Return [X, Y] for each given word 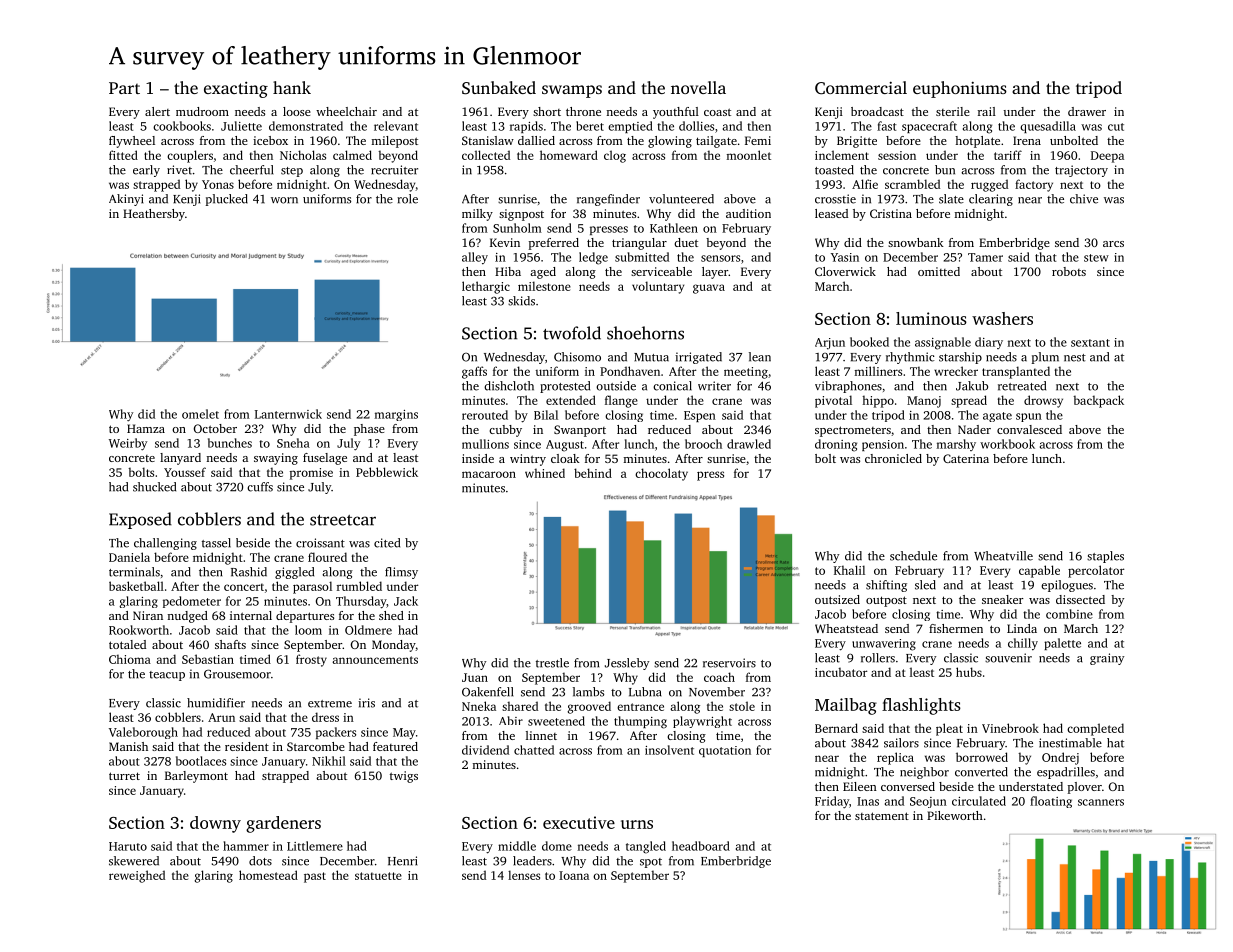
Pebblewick [387, 472]
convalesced [1029, 429]
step [292, 172]
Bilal [546, 415]
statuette [378, 876]
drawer [1087, 111]
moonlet [749, 155]
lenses [524, 875]
